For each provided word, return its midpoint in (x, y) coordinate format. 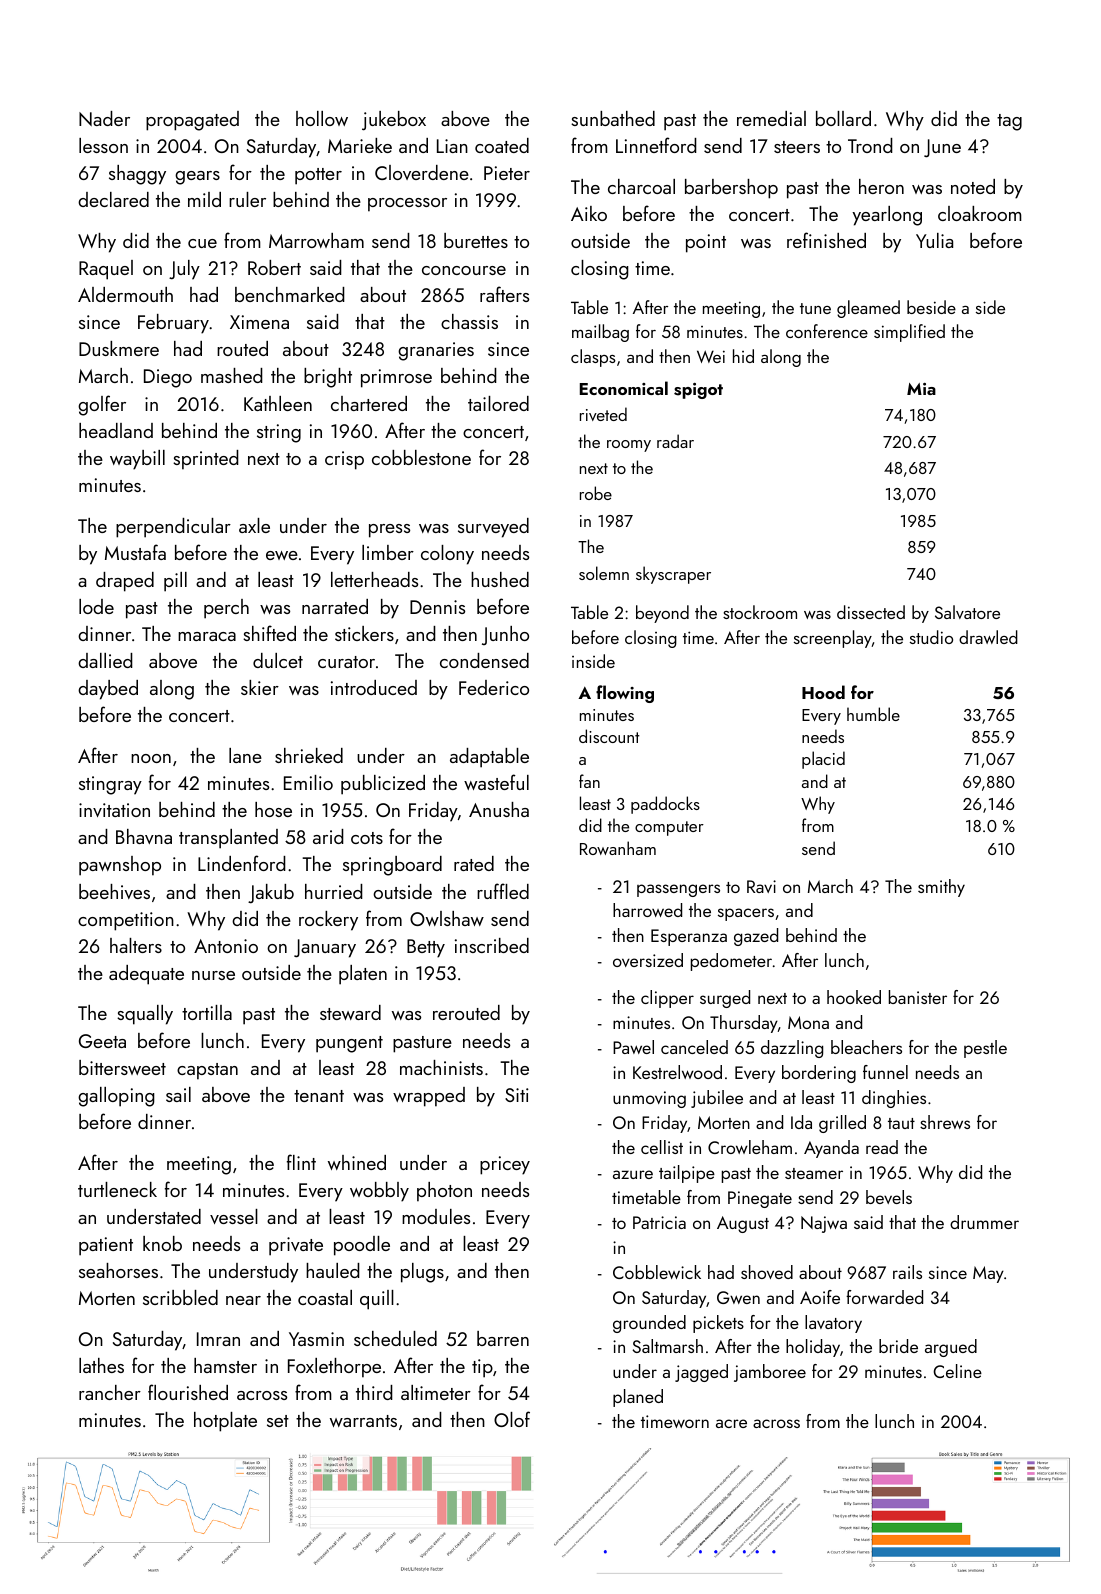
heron (881, 186)
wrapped (429, 1097)
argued (951, 1348)
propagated (192, 121)
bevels (889, 1197)
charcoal (641, 186)
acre (731, 1423)
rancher (110, 1392)
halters (136, 945)
